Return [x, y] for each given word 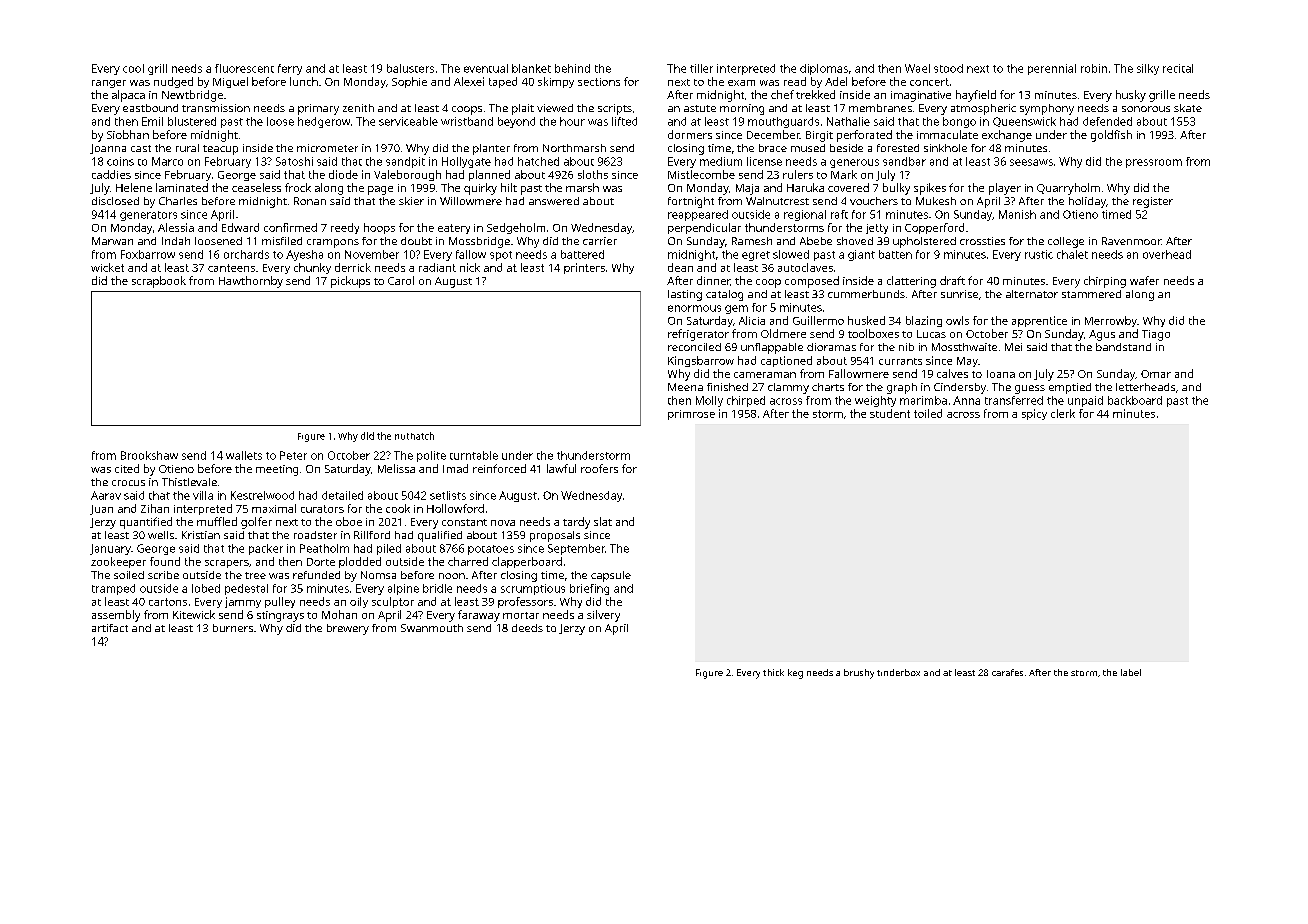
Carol [401, 280]
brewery [348, 629]
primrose [691, 415]
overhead [1167, 254]
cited [127, 468]
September [576, 549]
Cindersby [960, 388]
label [1131, 672]
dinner [713, 280]
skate [1188, 108]
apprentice [1039, 321]
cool [133, 68]
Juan [101, 510]
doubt [416, 241]
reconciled [694, 347]
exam [741, 83]
